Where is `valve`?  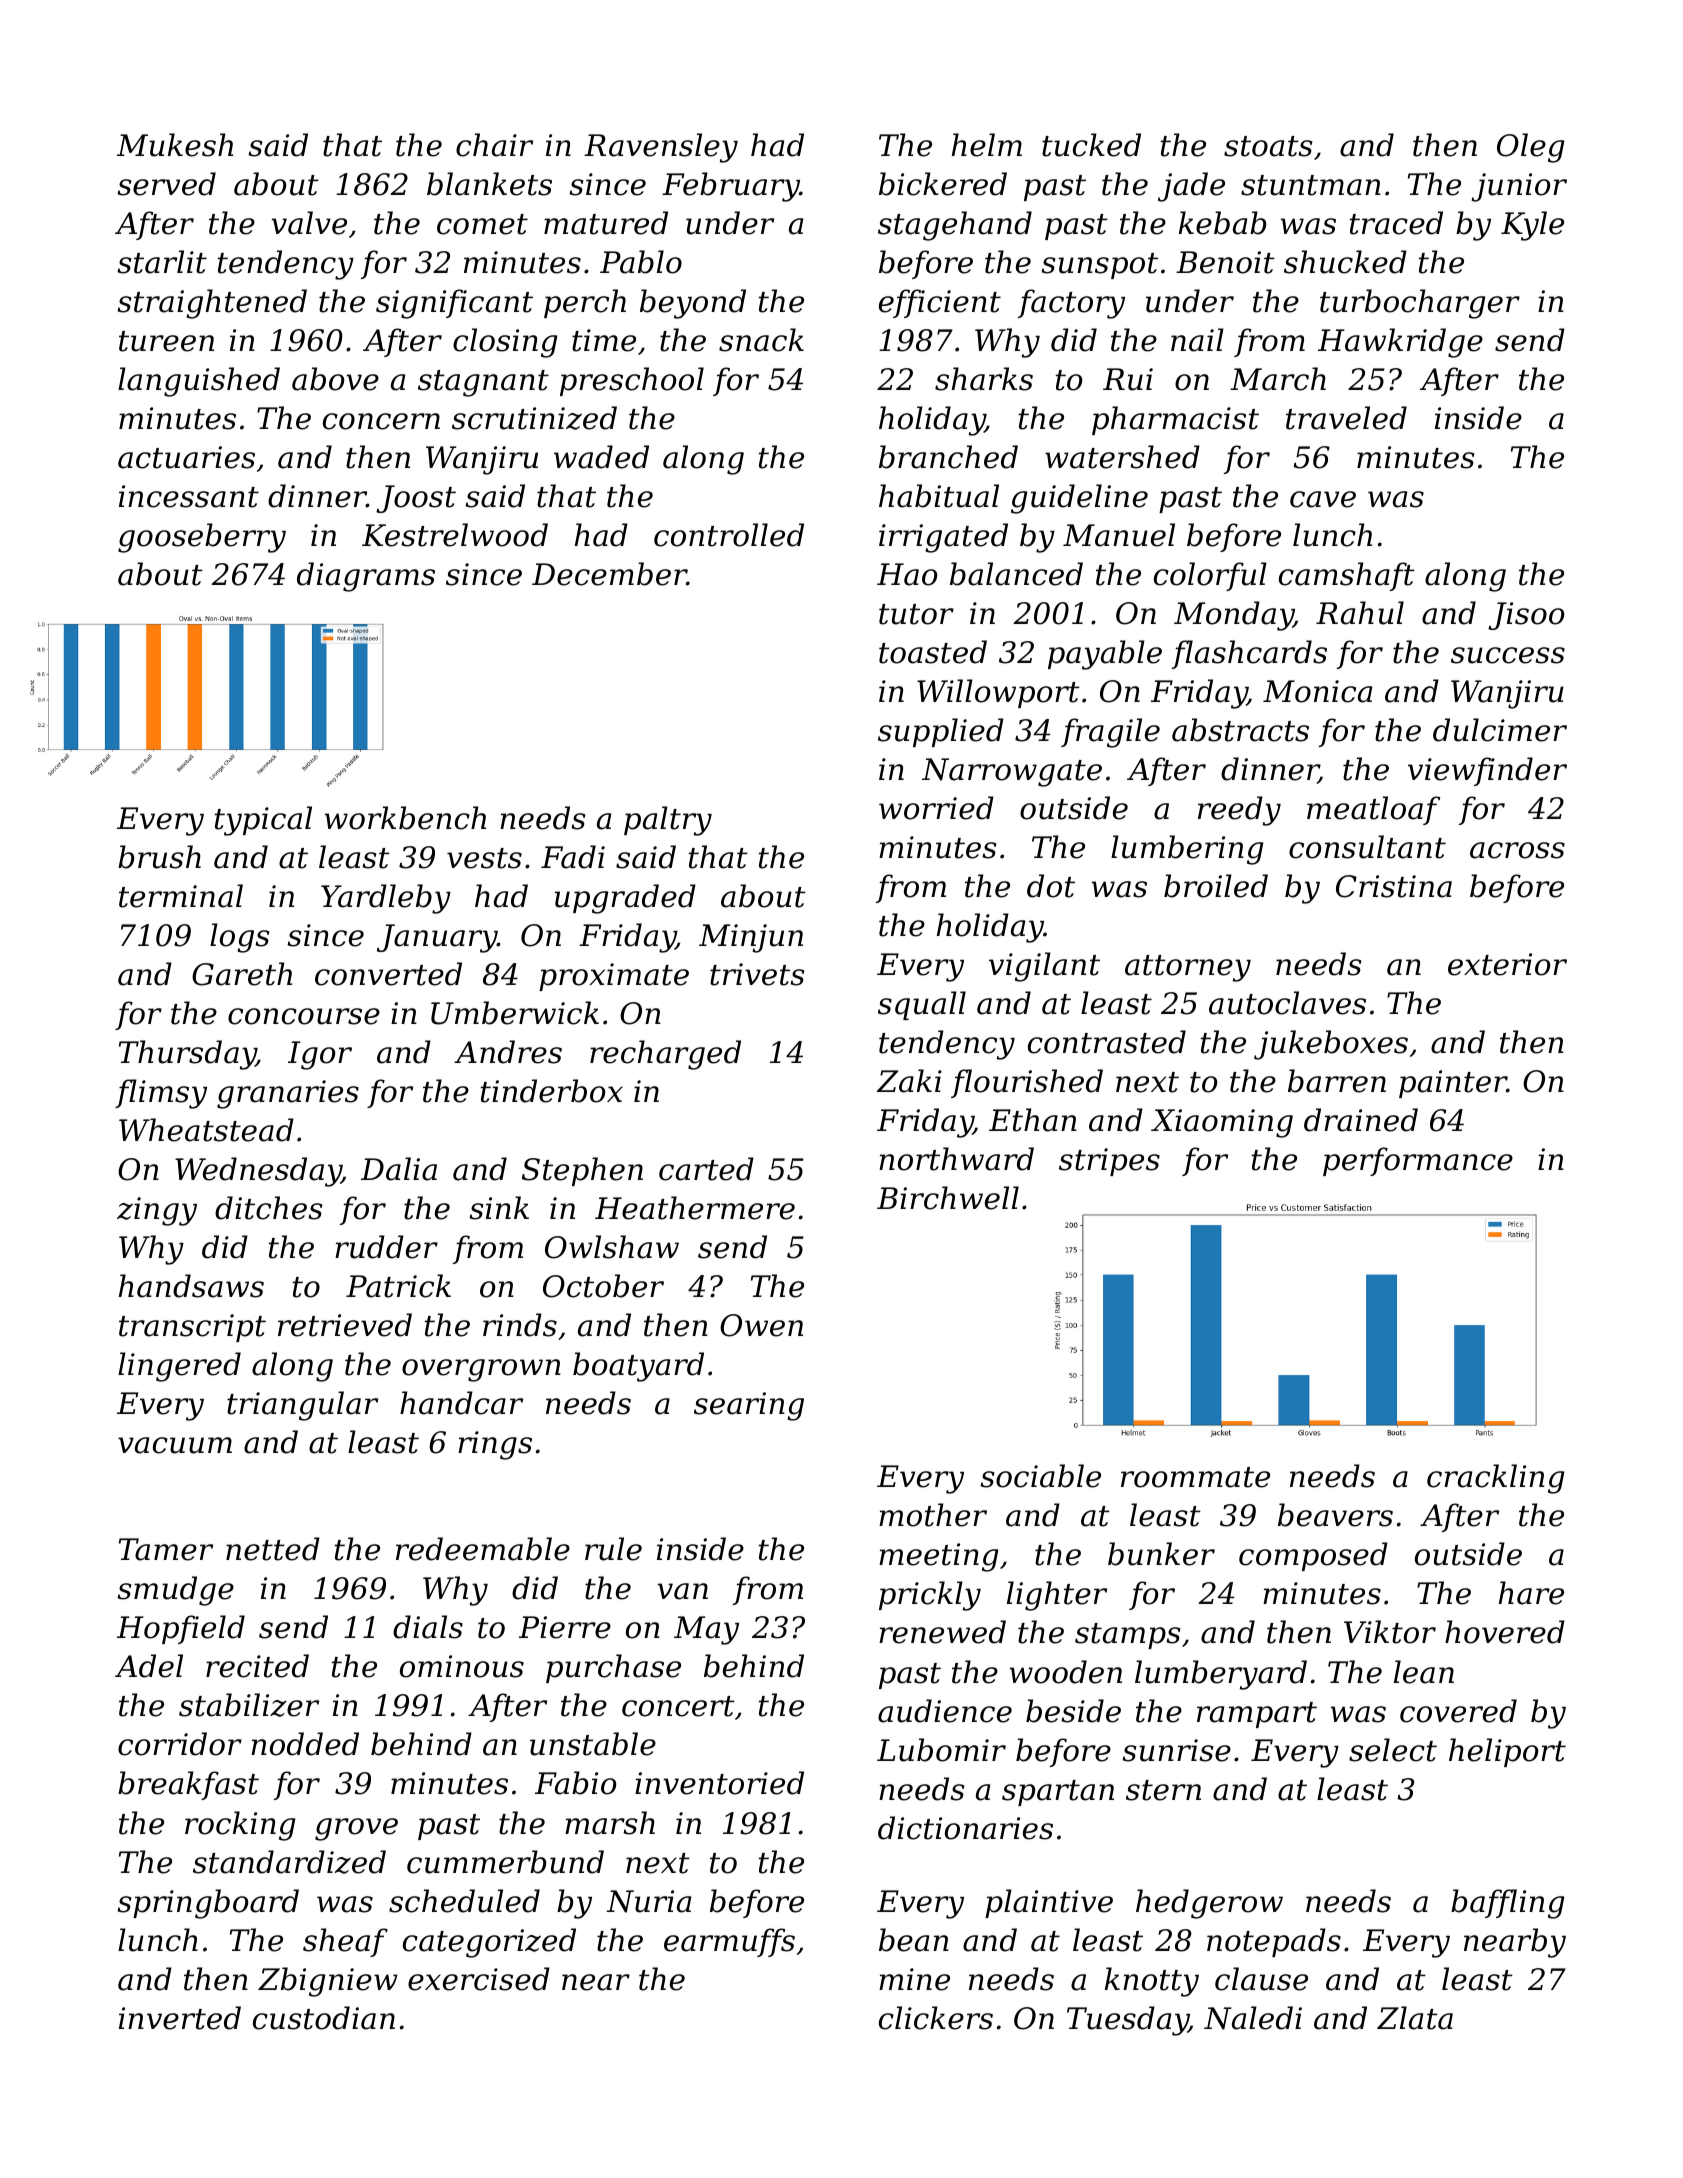
valve is located at coordinates (309, 223).
